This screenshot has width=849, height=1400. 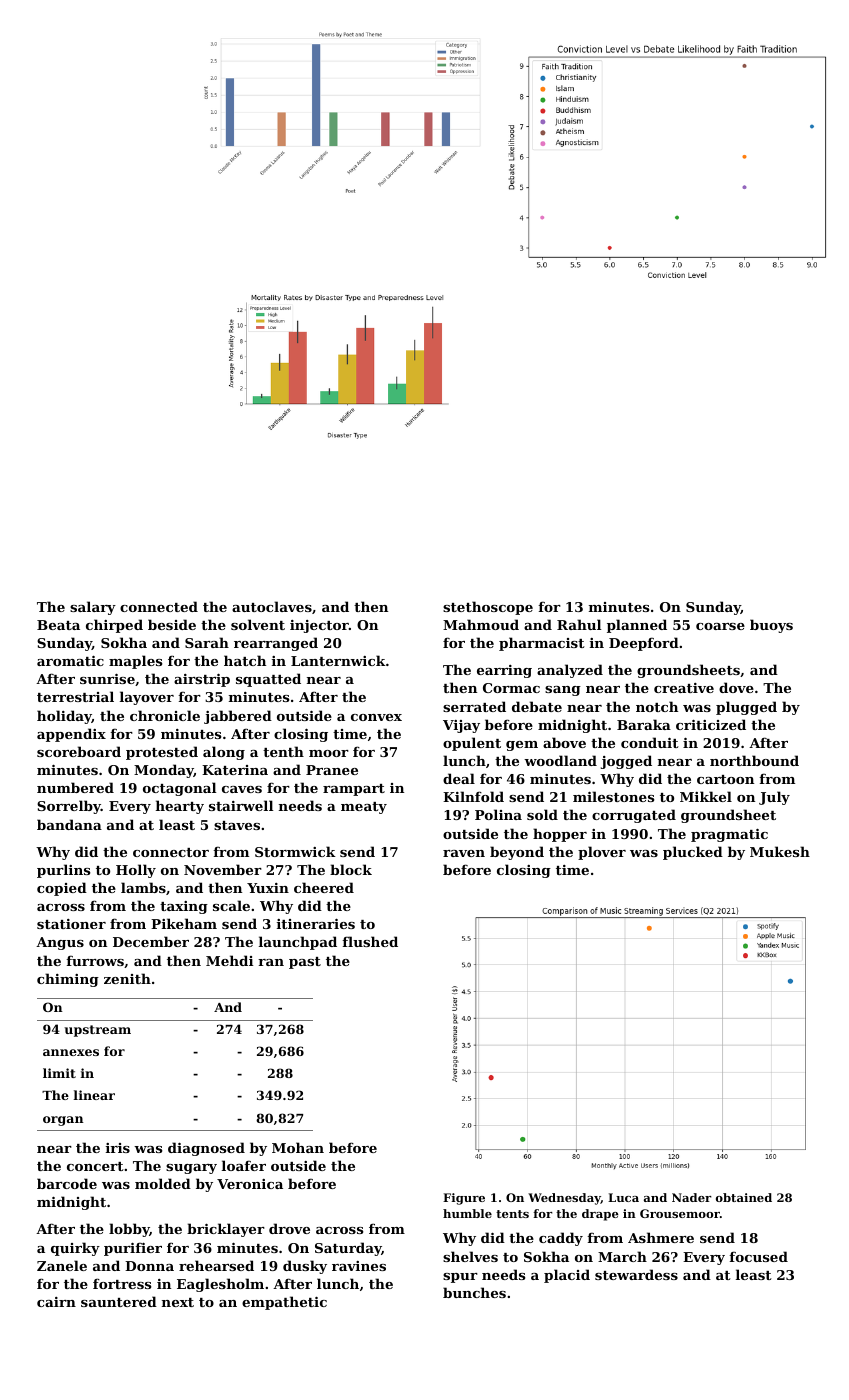 I want to click on salary, so click(x=93, y=608).
